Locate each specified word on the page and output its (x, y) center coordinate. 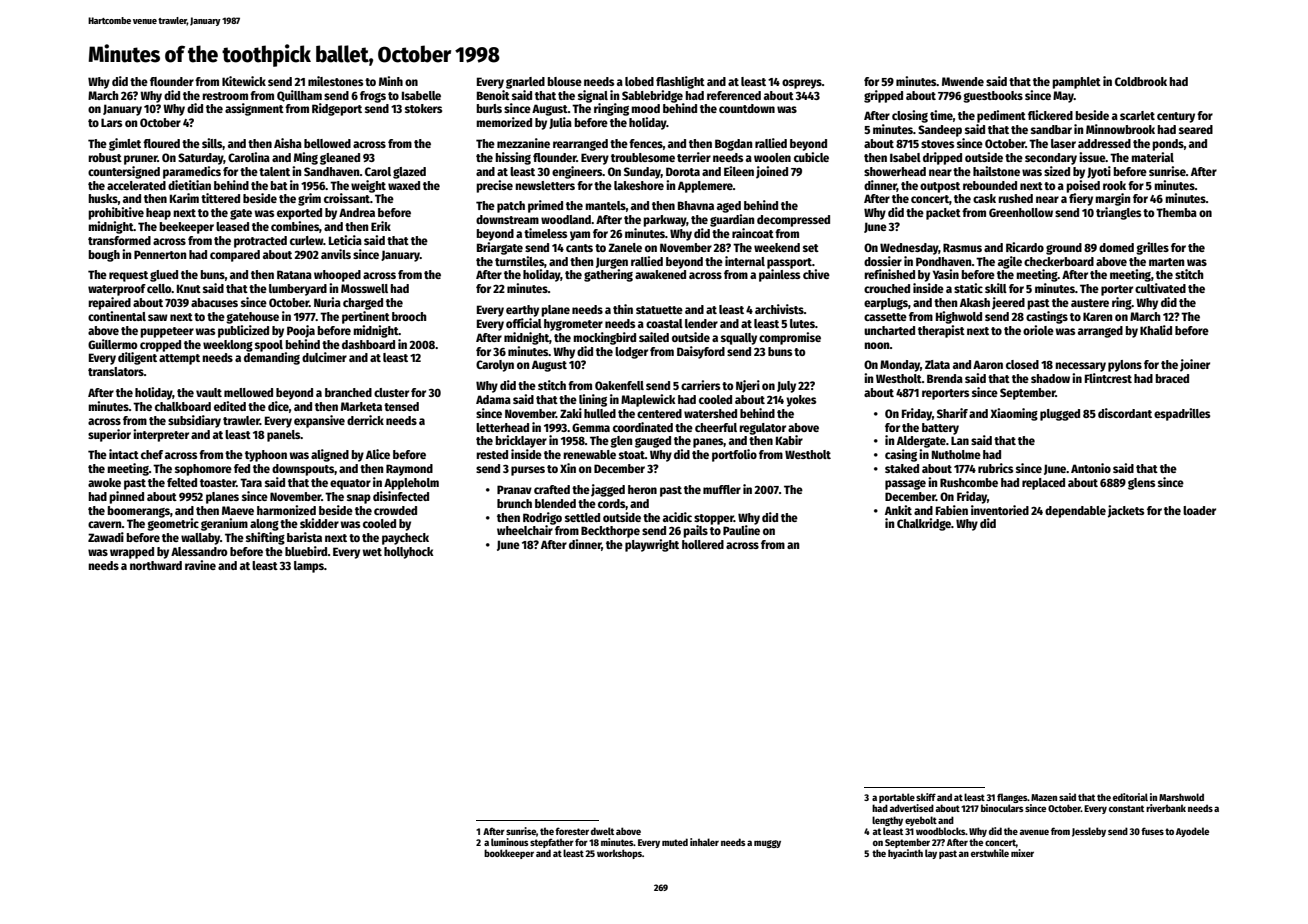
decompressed (793, 221)
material (1152, 157)
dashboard (368, 344)
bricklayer (521, 441)
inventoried (1000, 510)
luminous (510, 842)
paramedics (192, 172)
